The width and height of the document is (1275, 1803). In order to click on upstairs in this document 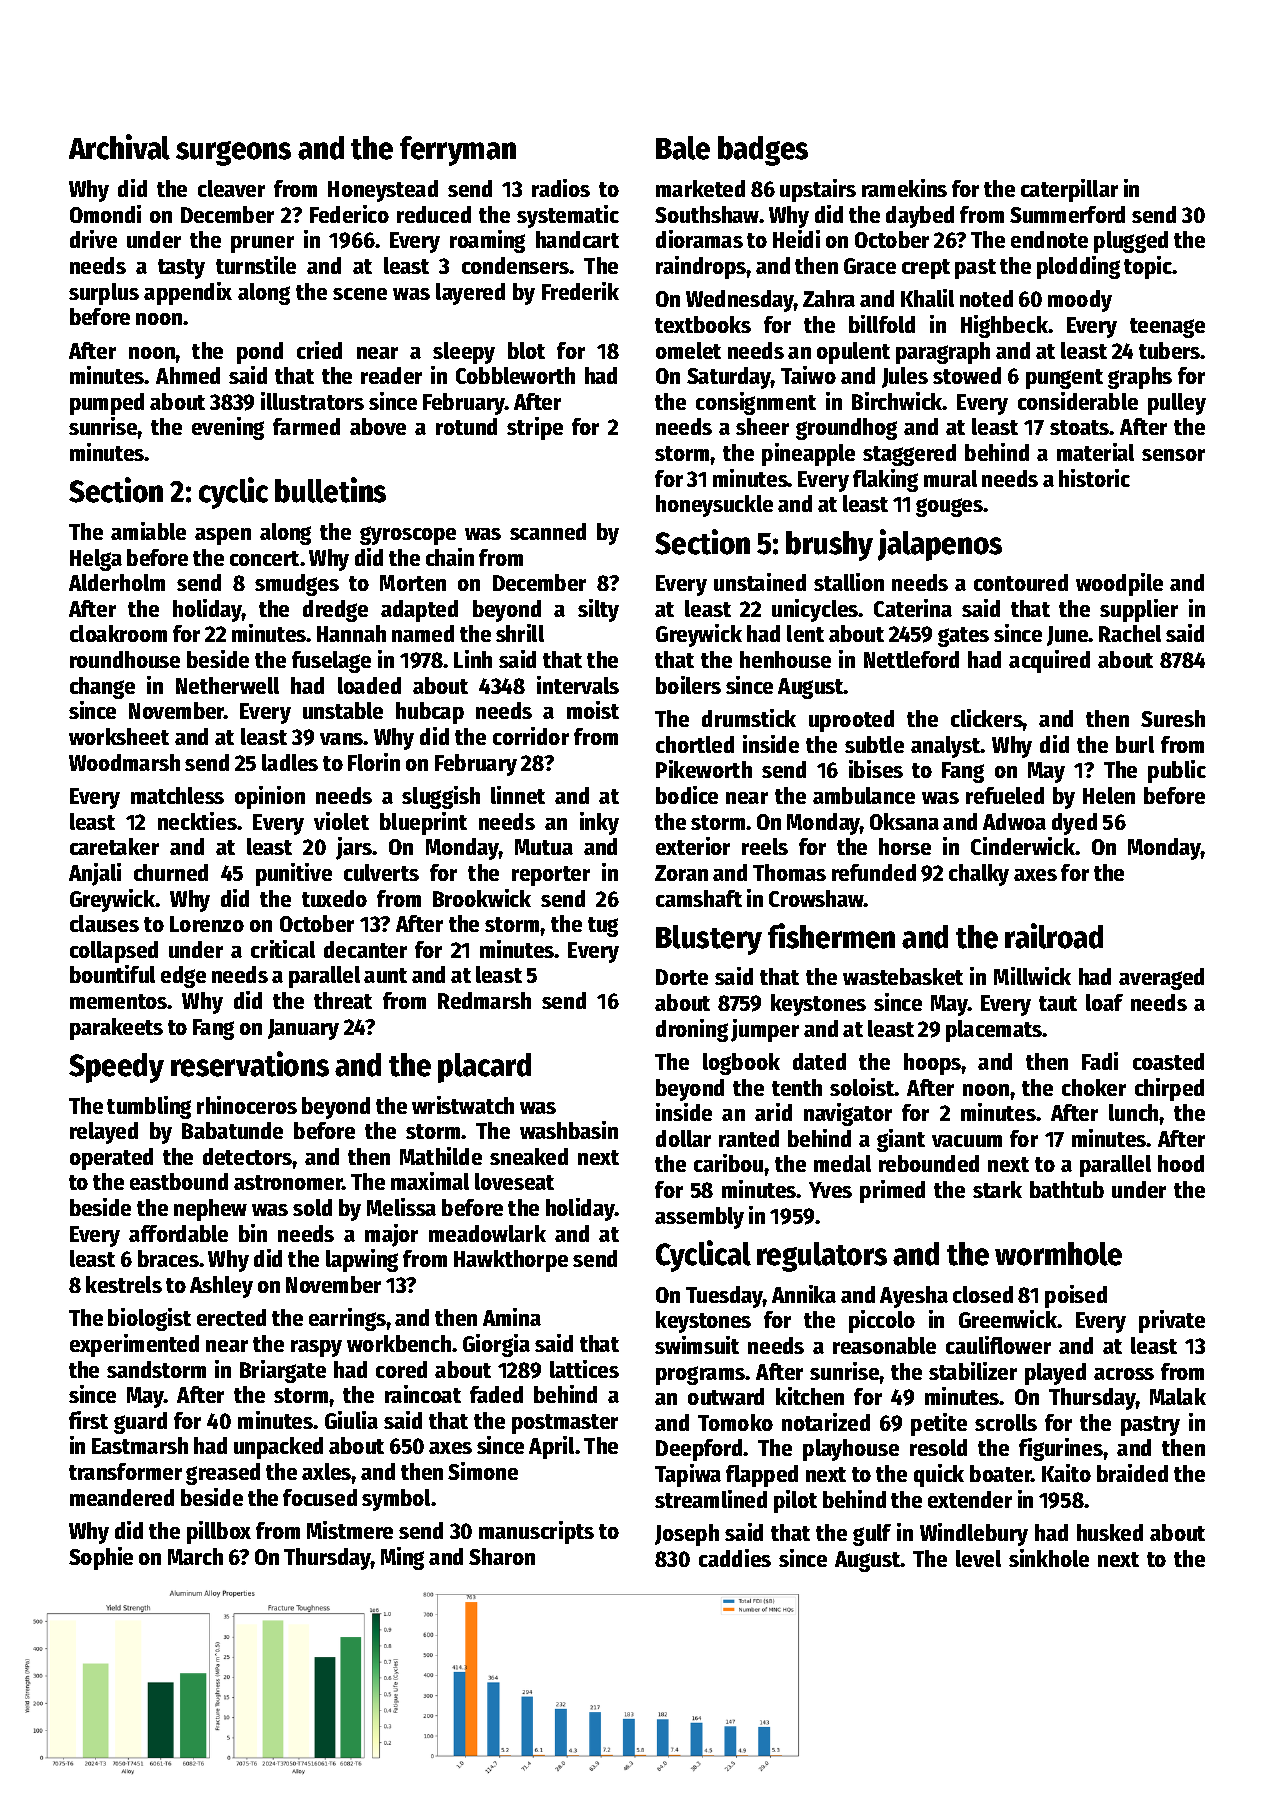, I will do `click(818, 190)`.
